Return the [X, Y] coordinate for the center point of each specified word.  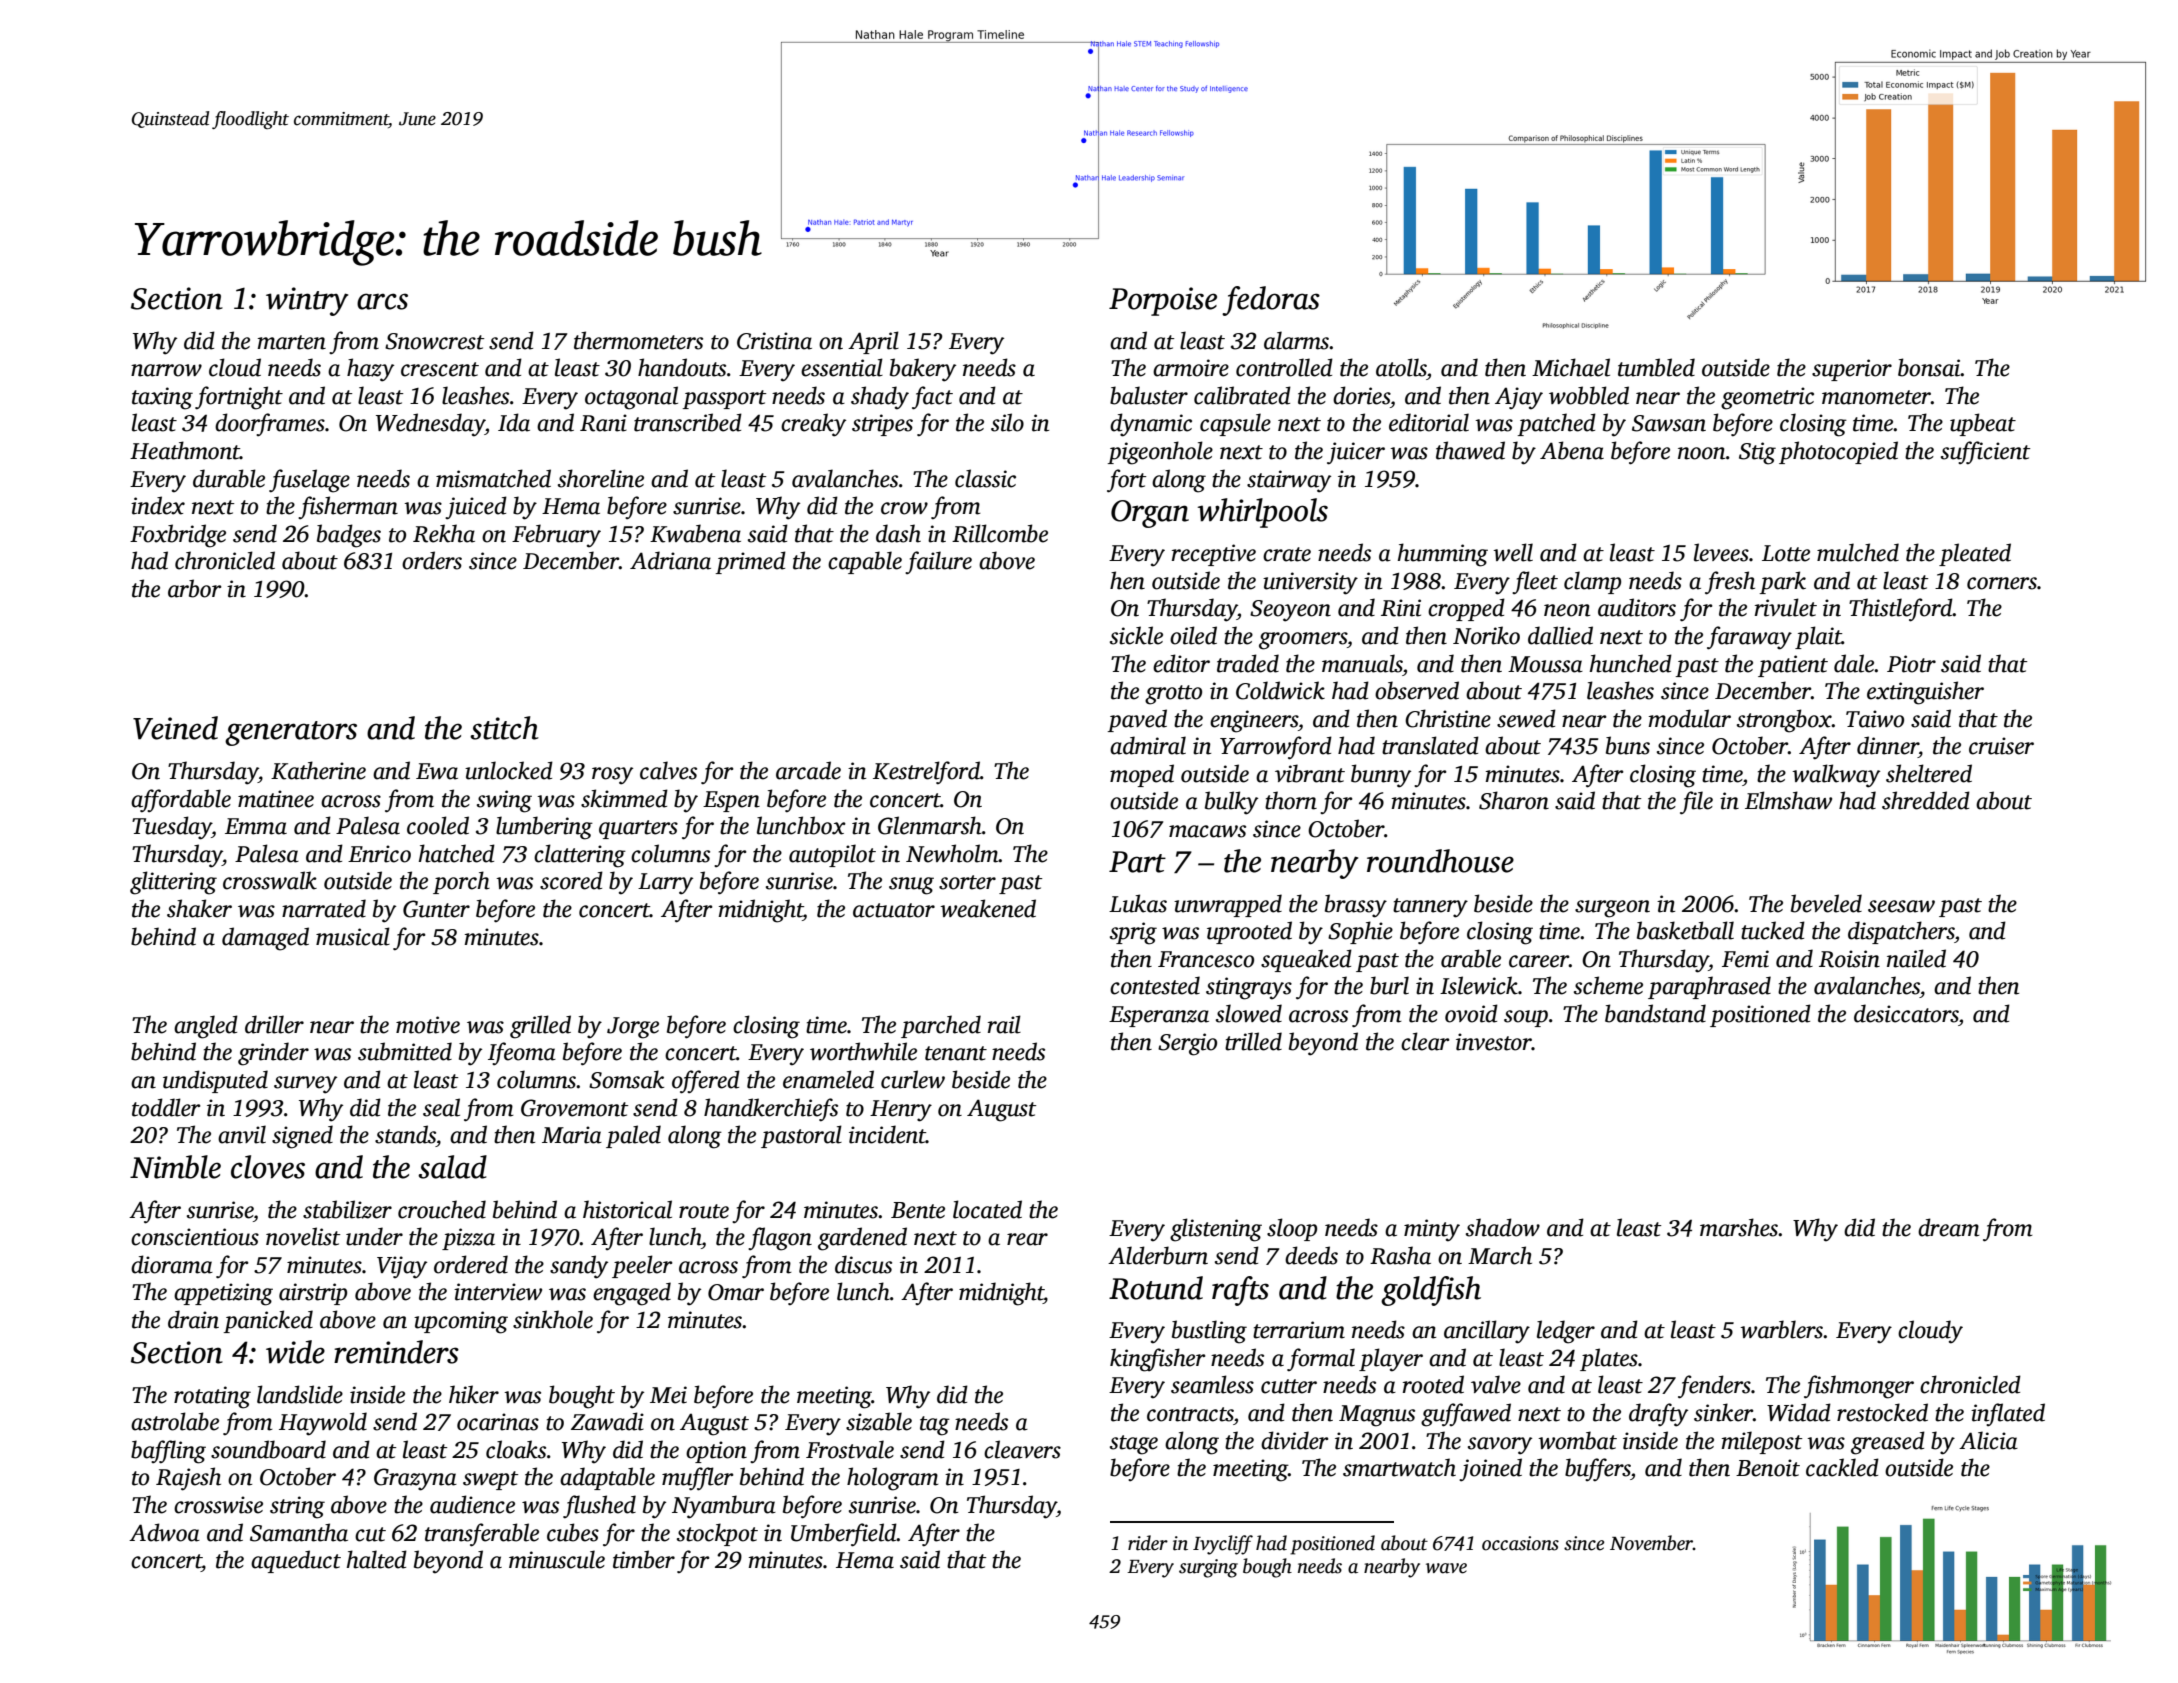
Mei [668, 1395]
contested [1155, 985]
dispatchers [1901, 932]
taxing [162, 398]
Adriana [670, 560]
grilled [540, 1027]
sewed [1526, 718]
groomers [1303, 641]
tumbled [1656, 367]
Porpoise [1163, 301]
